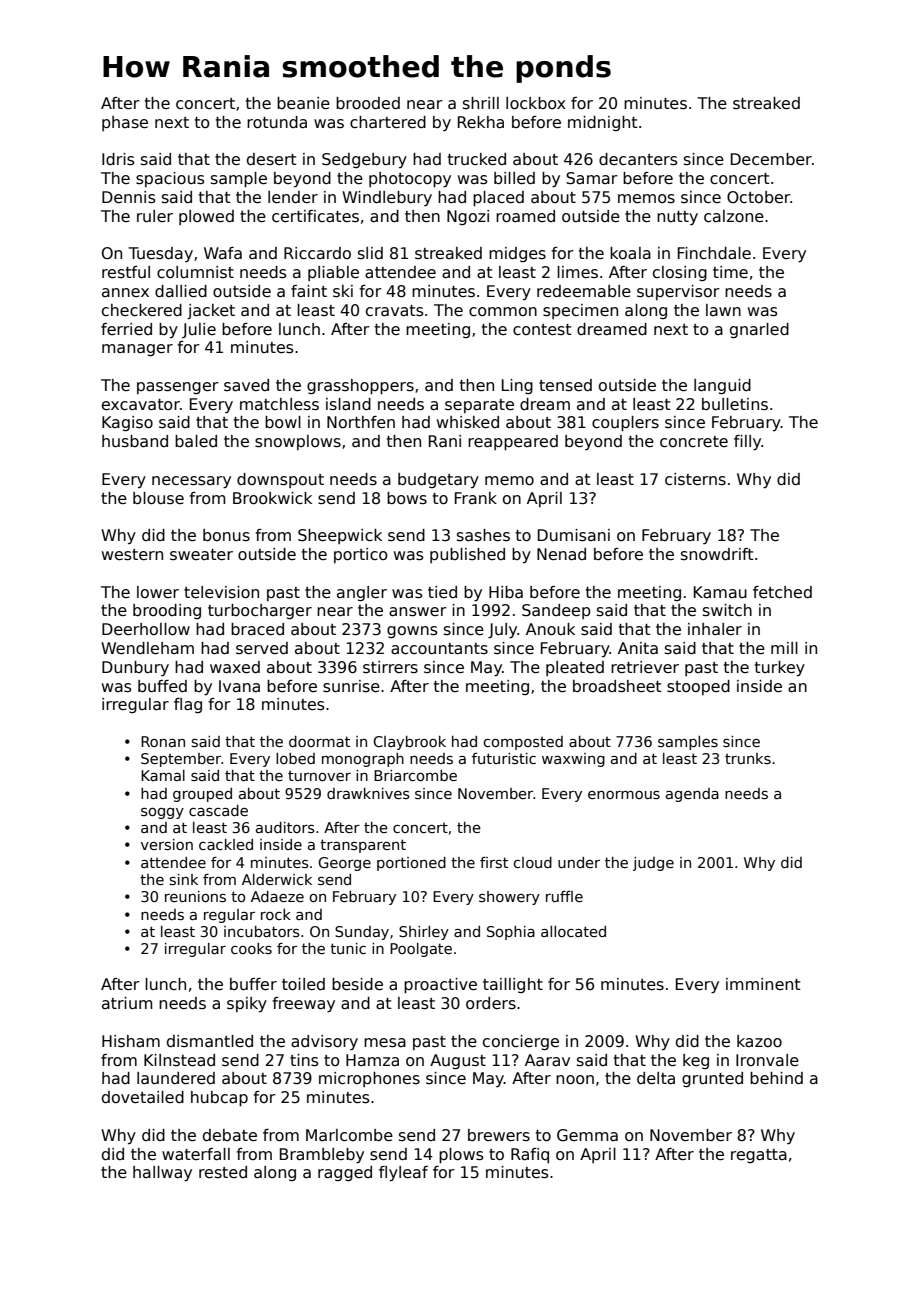  I want to click on beanie, so click(303, 103).
